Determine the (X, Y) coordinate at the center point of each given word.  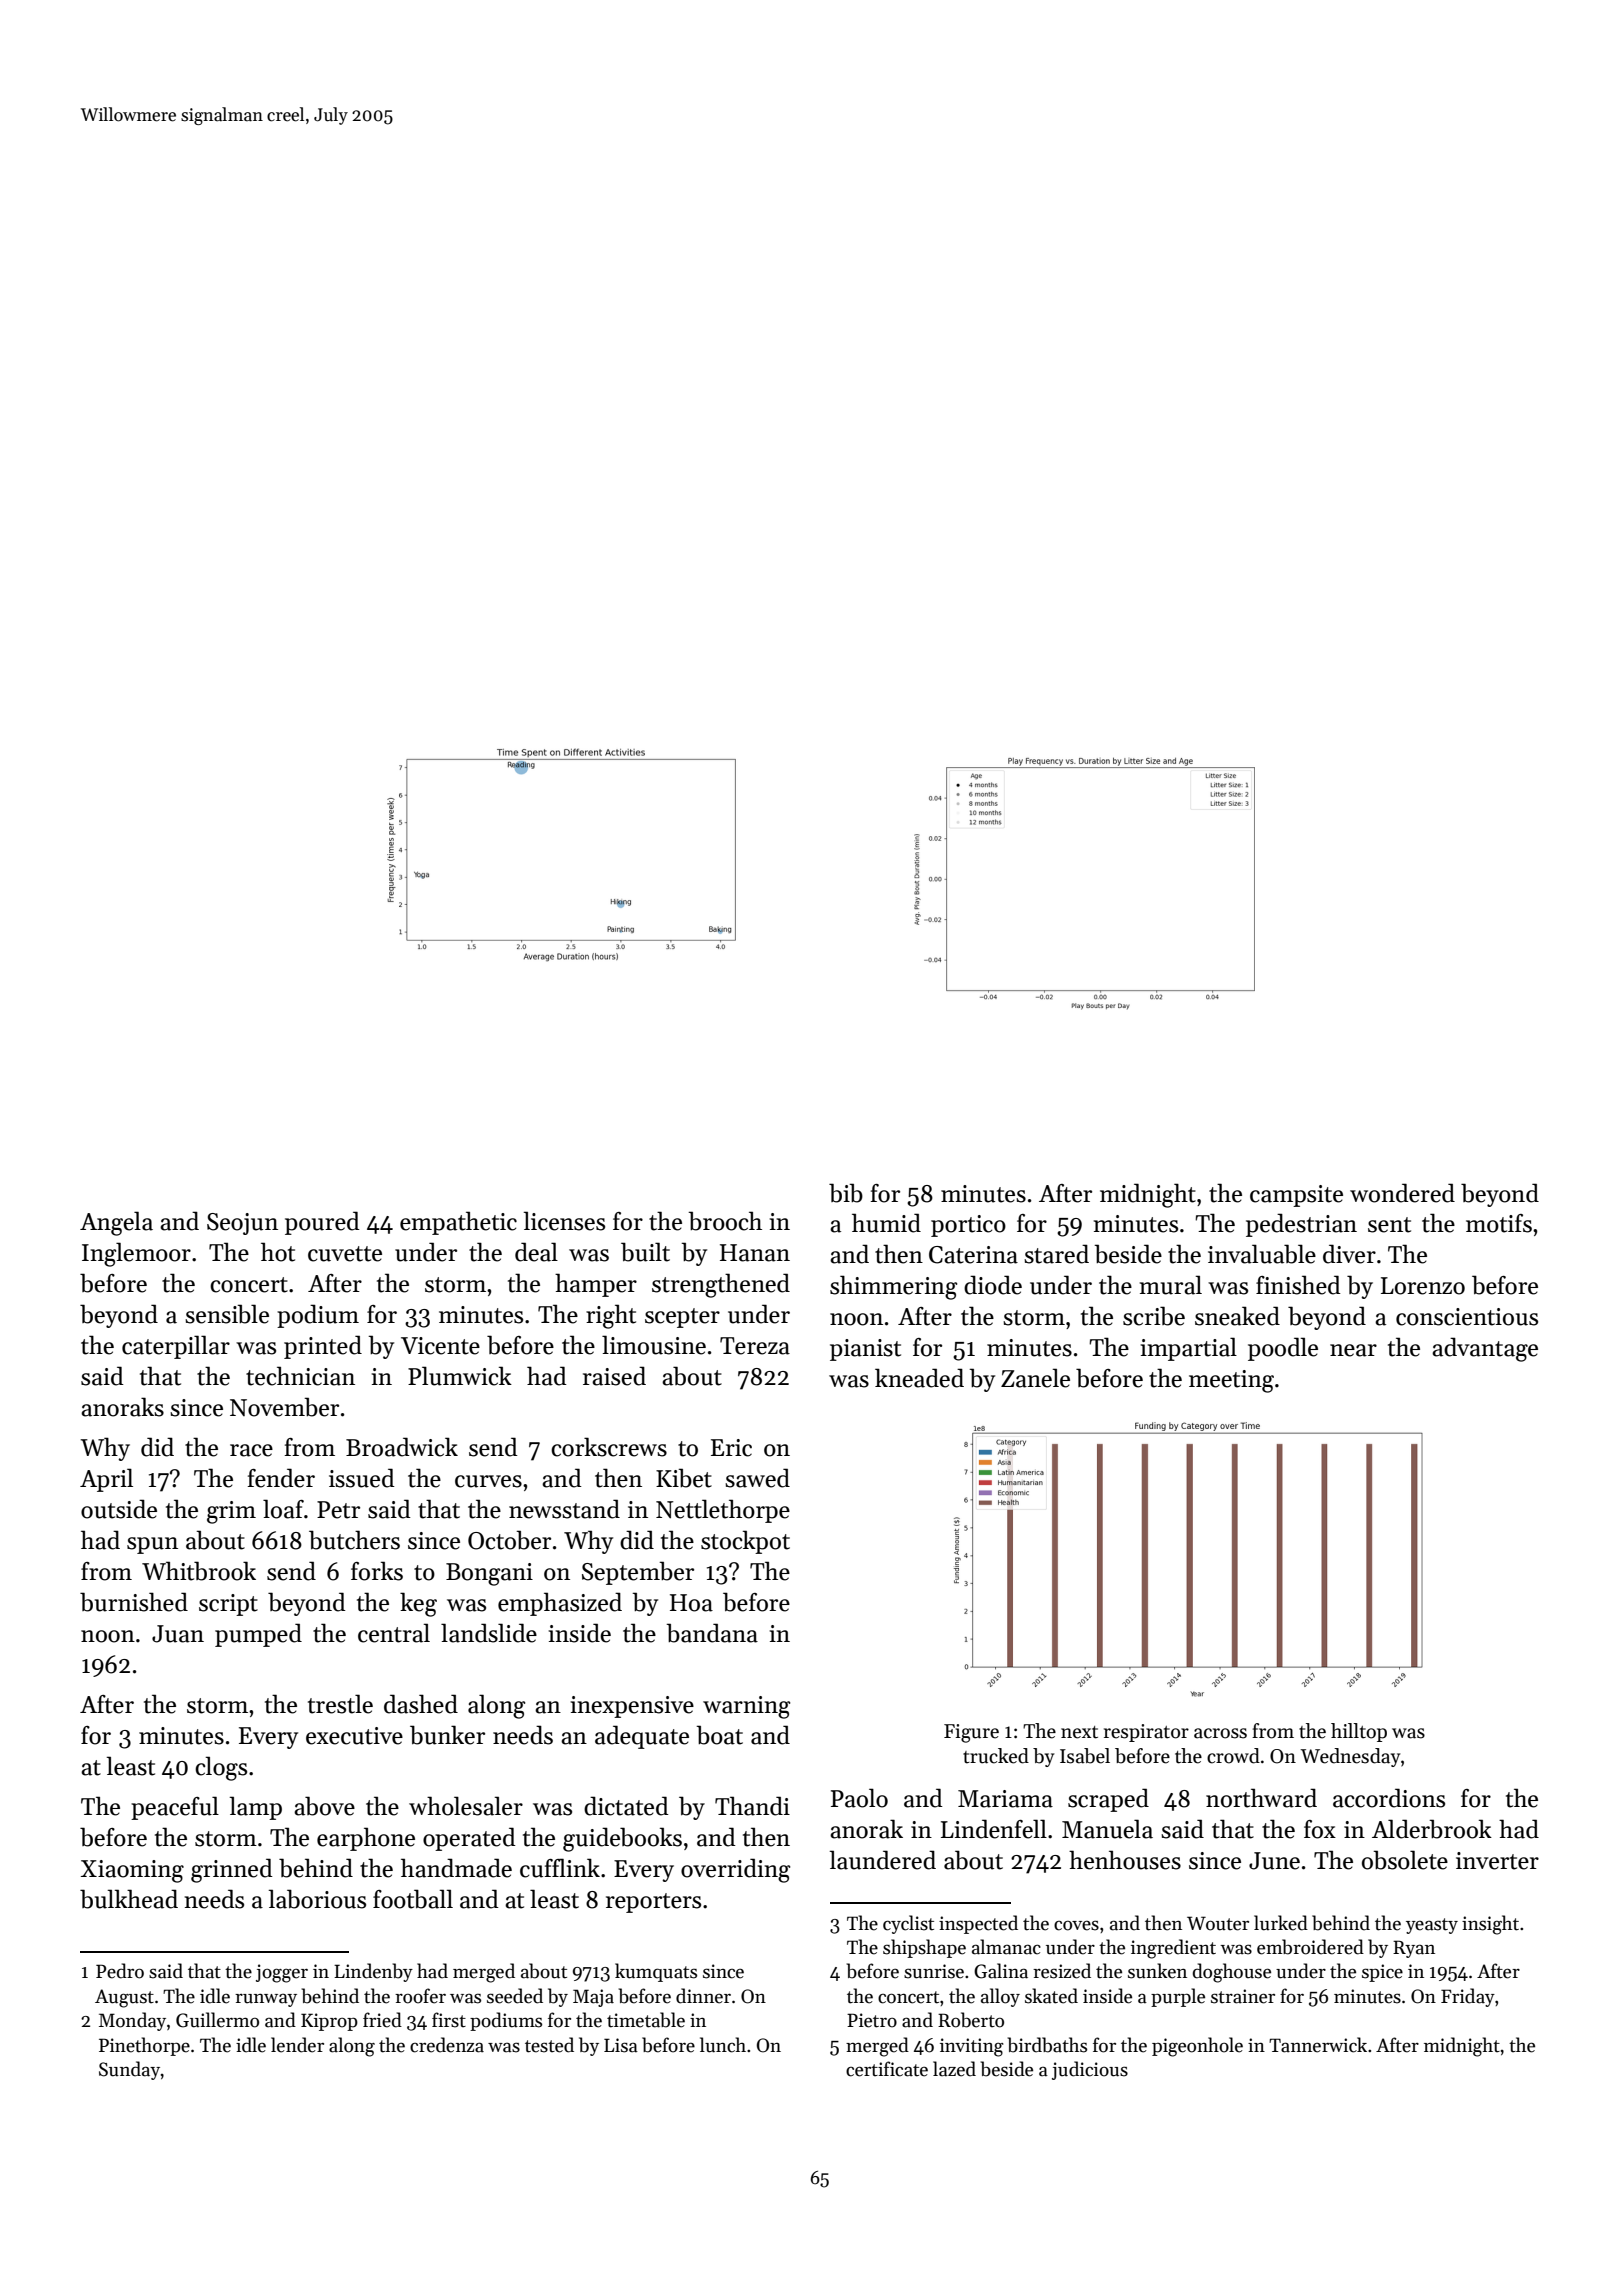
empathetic (458, 1223)
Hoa (691, 1603)
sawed (757, 1478)
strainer (1243, 1996)
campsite (1296, 1196)
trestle (340, 1704)
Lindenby (373, 1972)
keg (418, 1604)
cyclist (908, 1924)
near (1353, 1350)
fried (382, 2020)
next (1079, 1732)
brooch (725, 1221)
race (251, 1450)
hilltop (1359, 1732)
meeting (1231, 1381)
